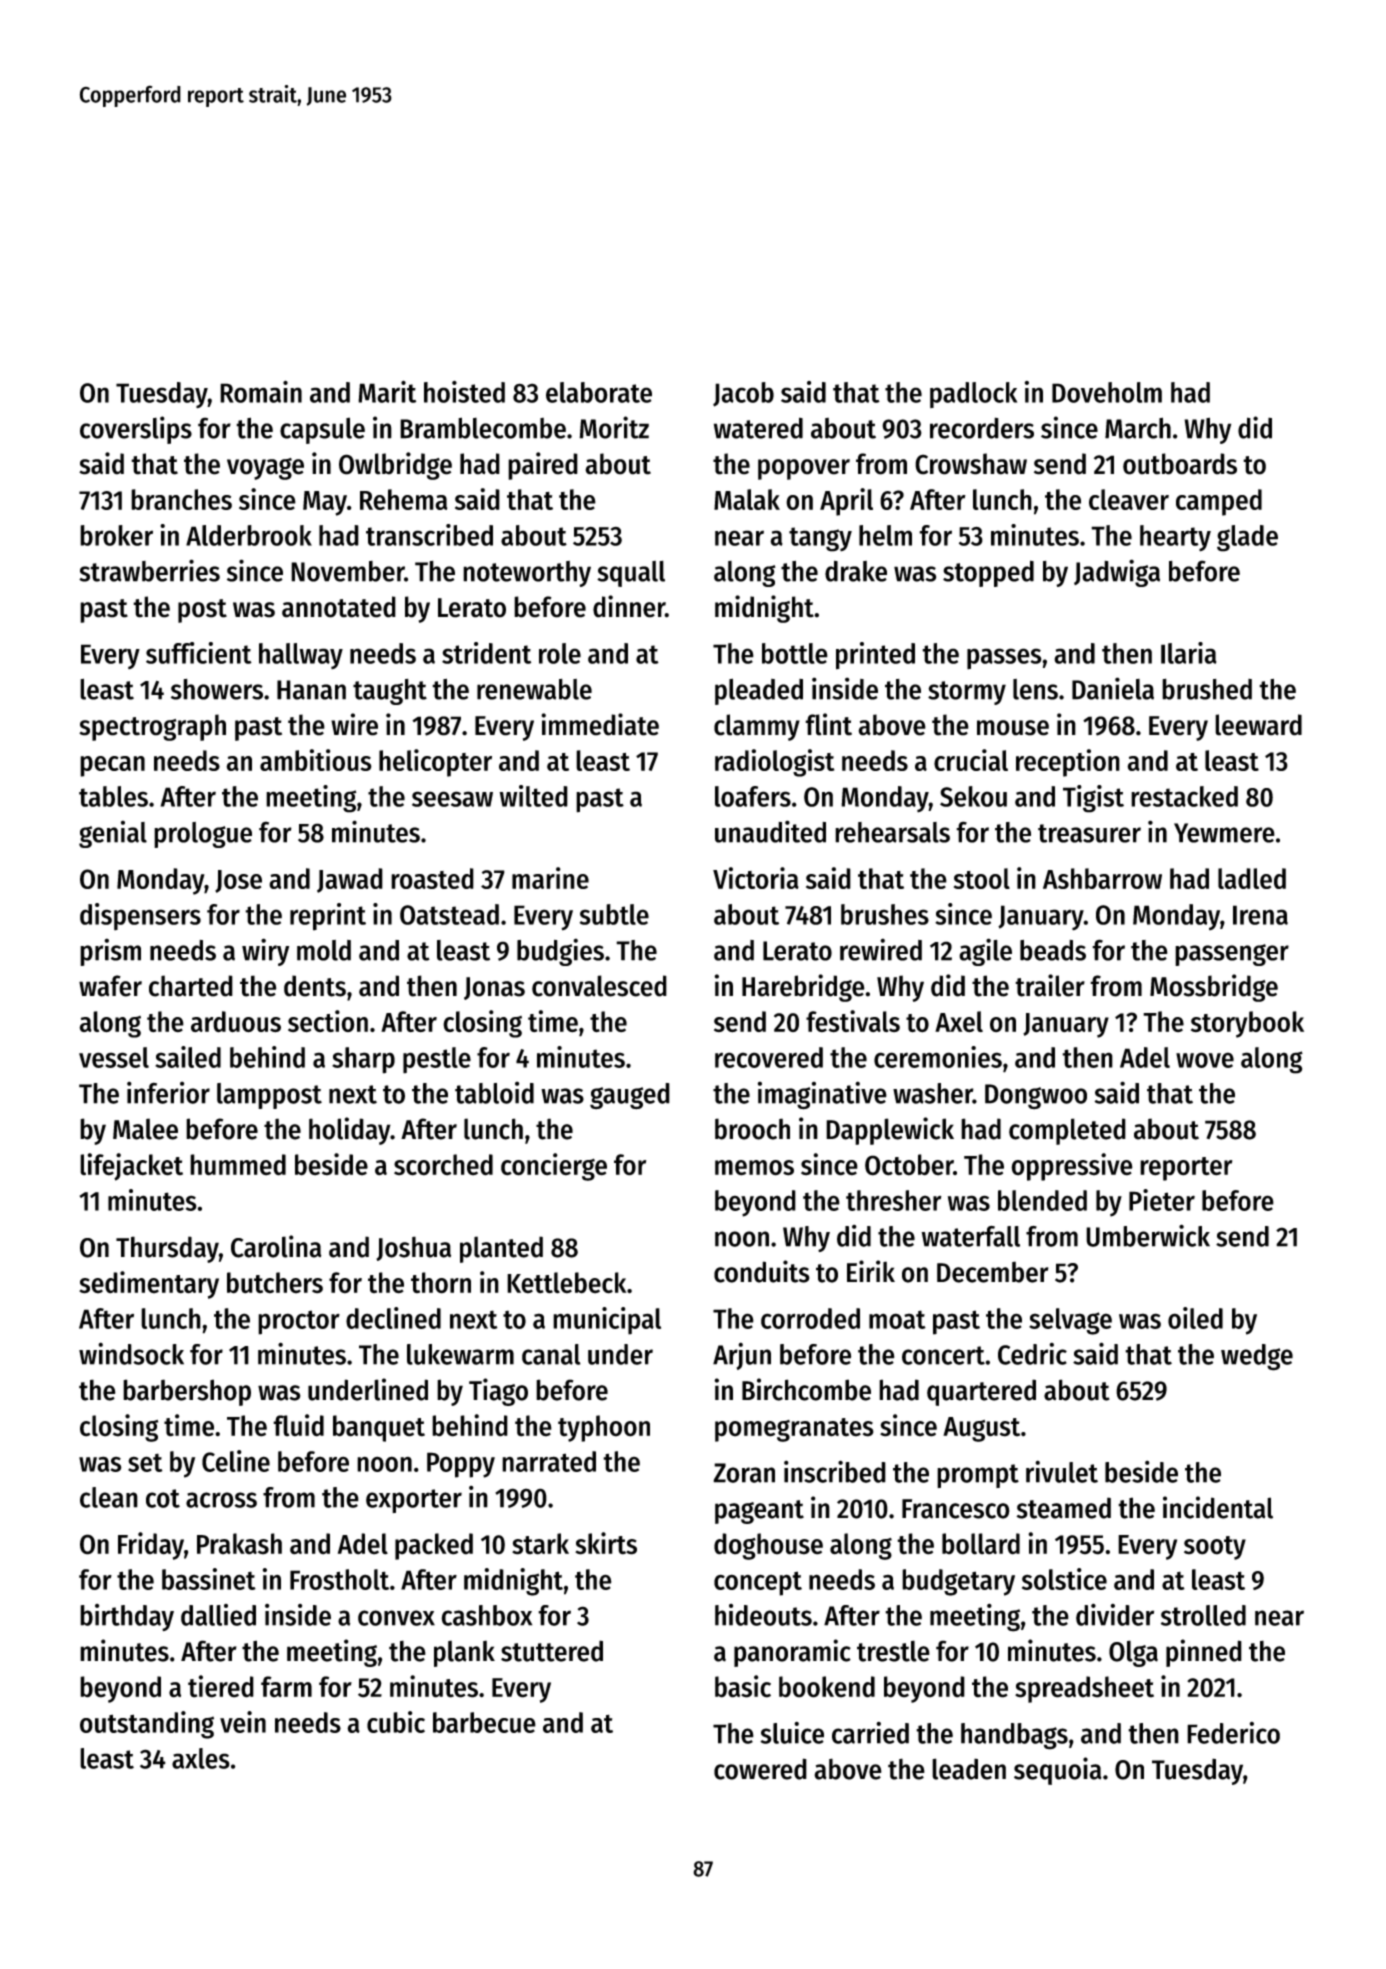  Describe the element at coordinates (1189, 653) in the page. I see `Ilaria` at that location.
